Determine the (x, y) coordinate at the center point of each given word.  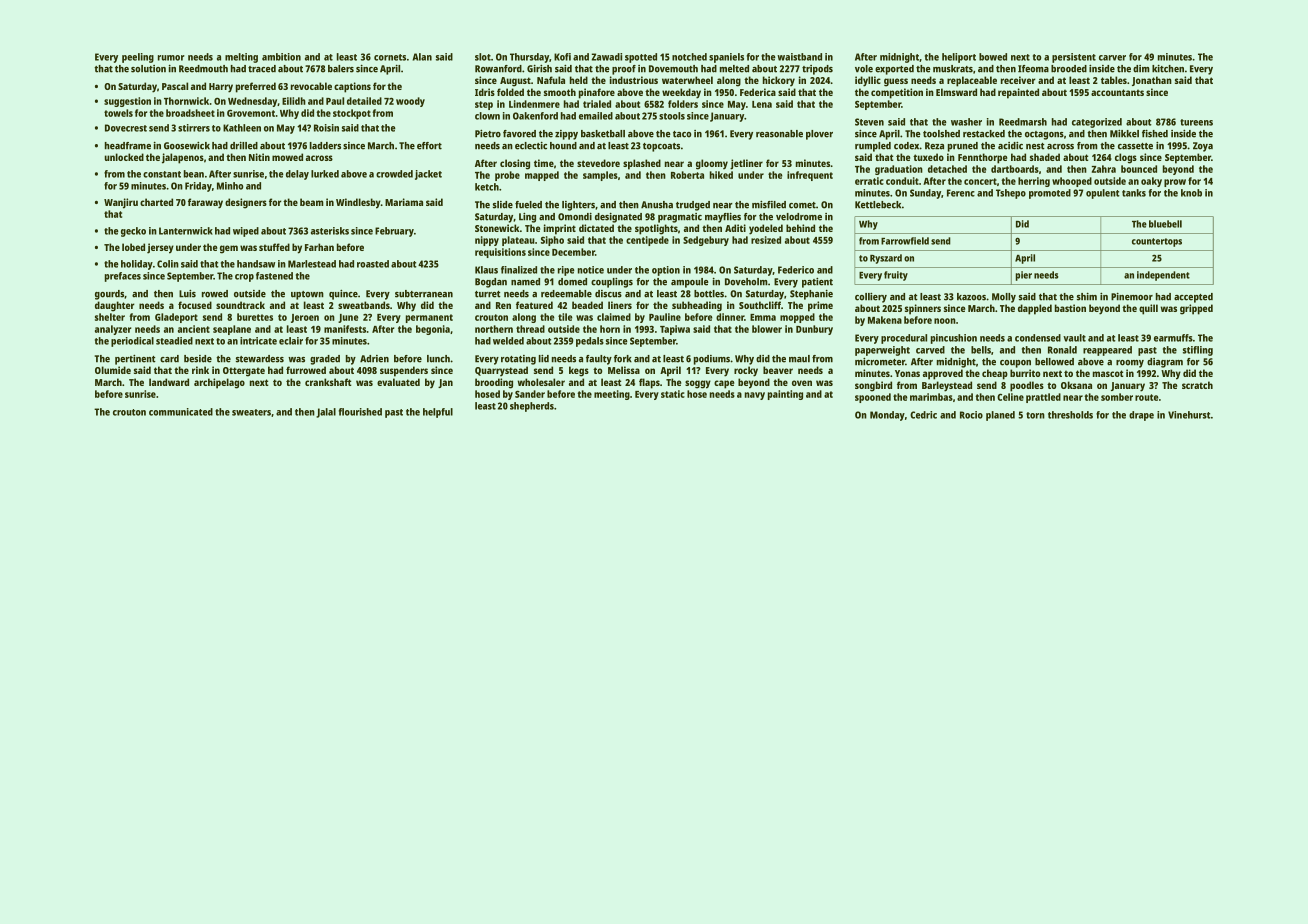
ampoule (690, 283)
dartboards (1015, 169)
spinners (923, 309)
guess (896, 82)
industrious (634, 80)
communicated (181, 412)
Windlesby (358, 203)
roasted (373, 264)
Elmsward (956, 92)
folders (683, 104)
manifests (345, 329)
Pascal (175, 86)
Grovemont (251, 113)
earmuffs (1173, 338)
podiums (712, 360)
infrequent (810, 176)
